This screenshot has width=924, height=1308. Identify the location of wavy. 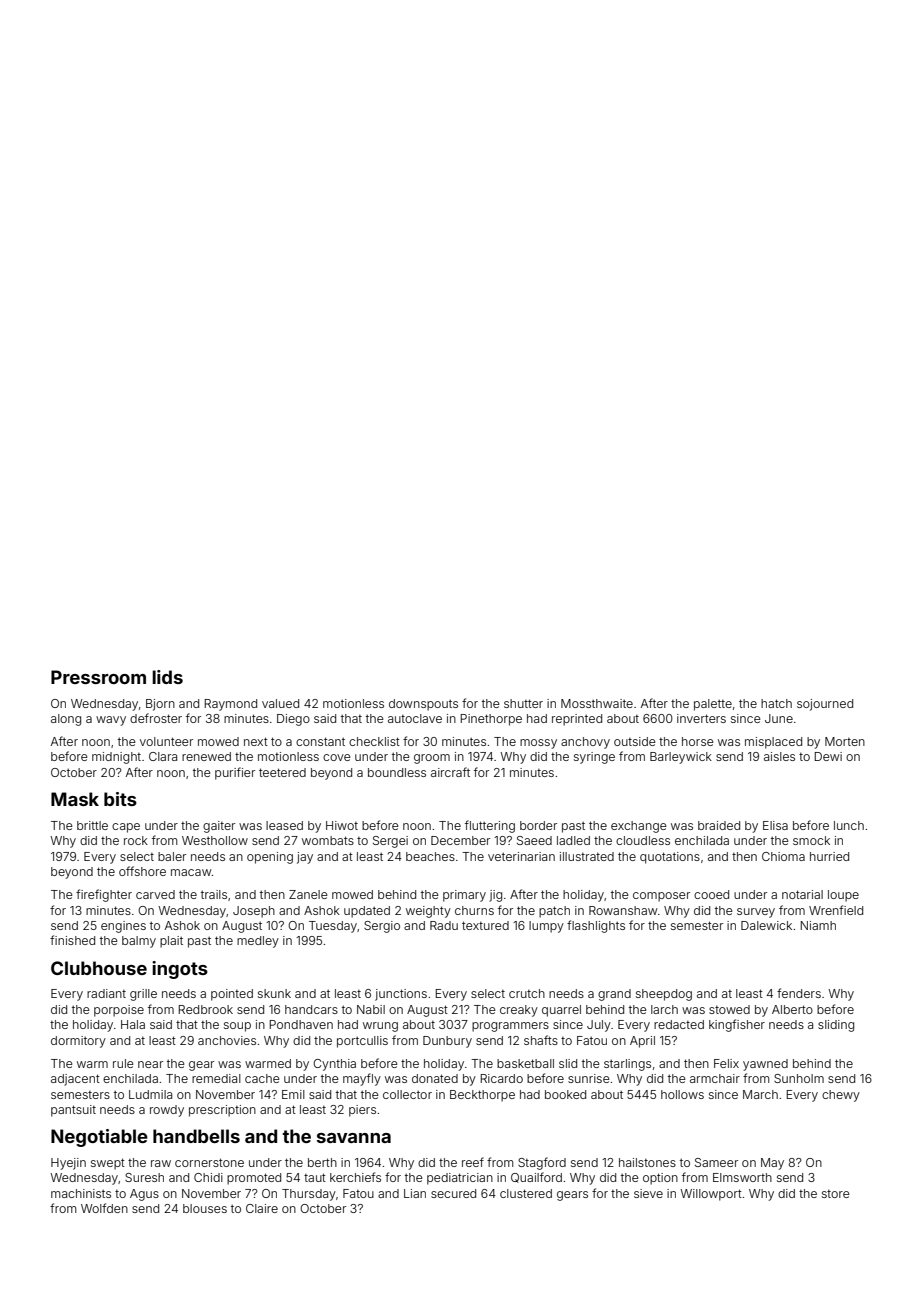
(111, 721).
